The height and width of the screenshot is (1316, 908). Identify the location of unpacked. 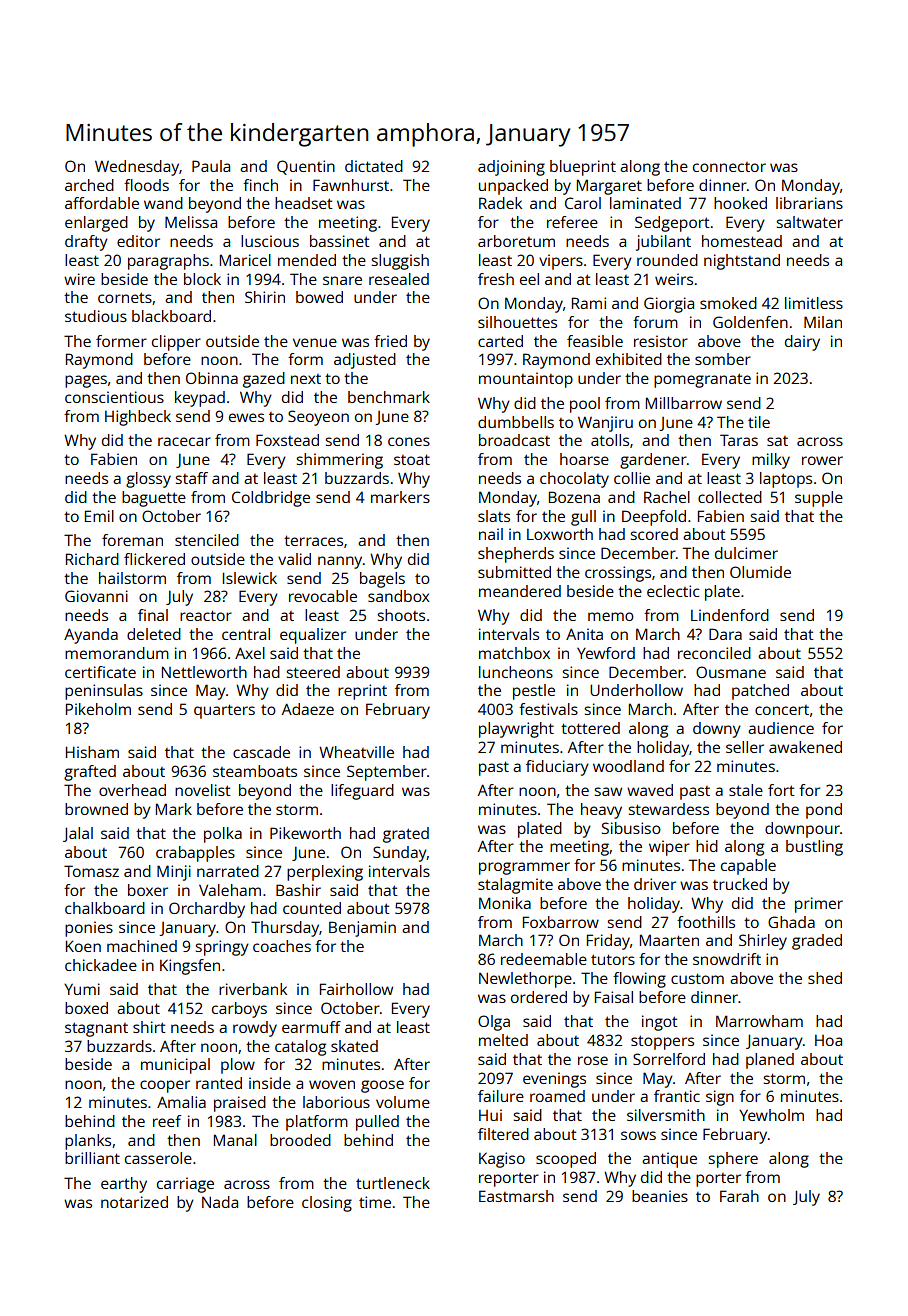
(513, 187).
